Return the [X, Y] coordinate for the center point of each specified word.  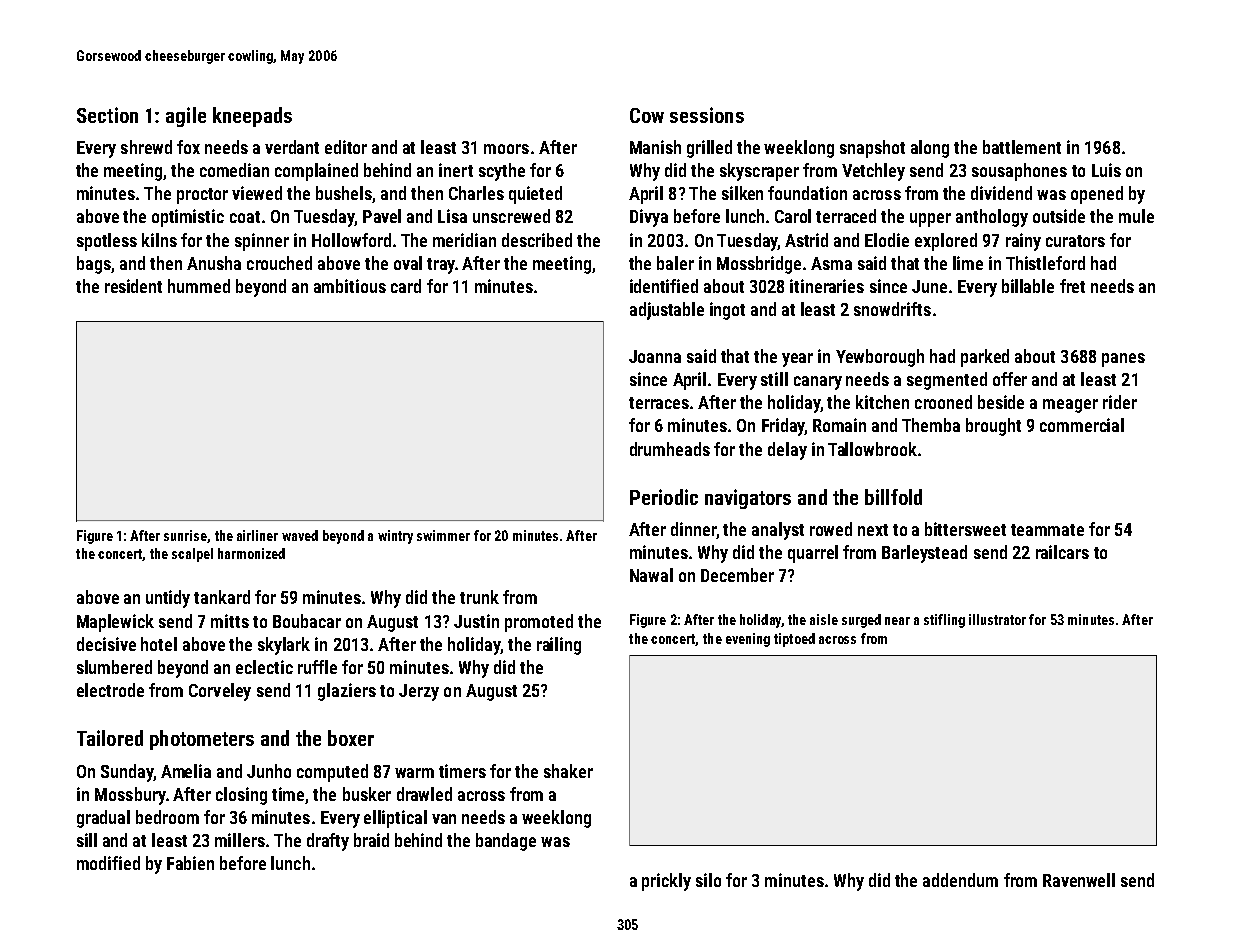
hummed [199, 286]
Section [107, 115]
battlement [1022, 147]
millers [240, 840]
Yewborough [880, 358]
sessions [707, 115]
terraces [659, 403]
